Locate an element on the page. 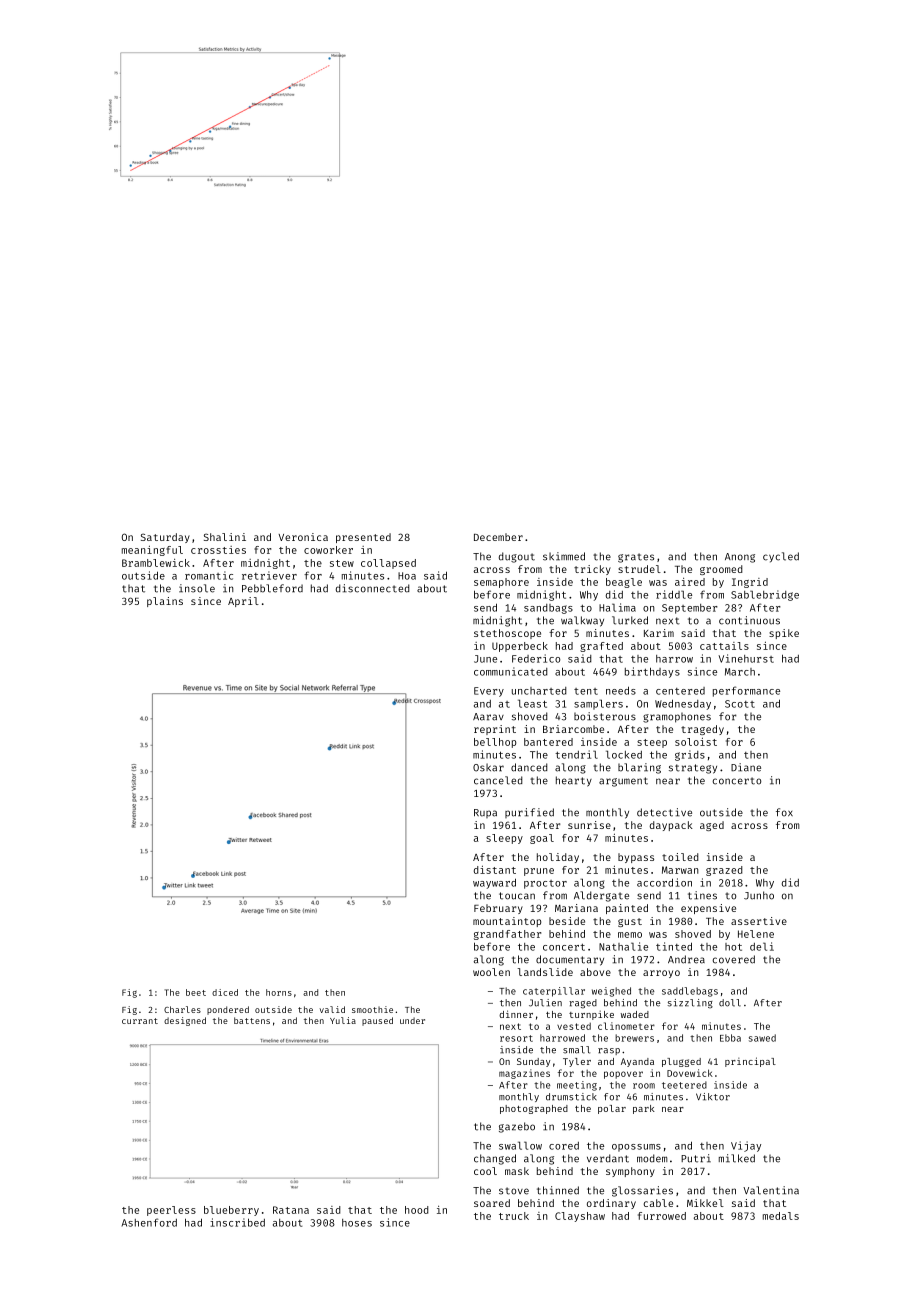 The width and height of the document is (924, 1308). skimmed is located at coordinates (564, 556).
